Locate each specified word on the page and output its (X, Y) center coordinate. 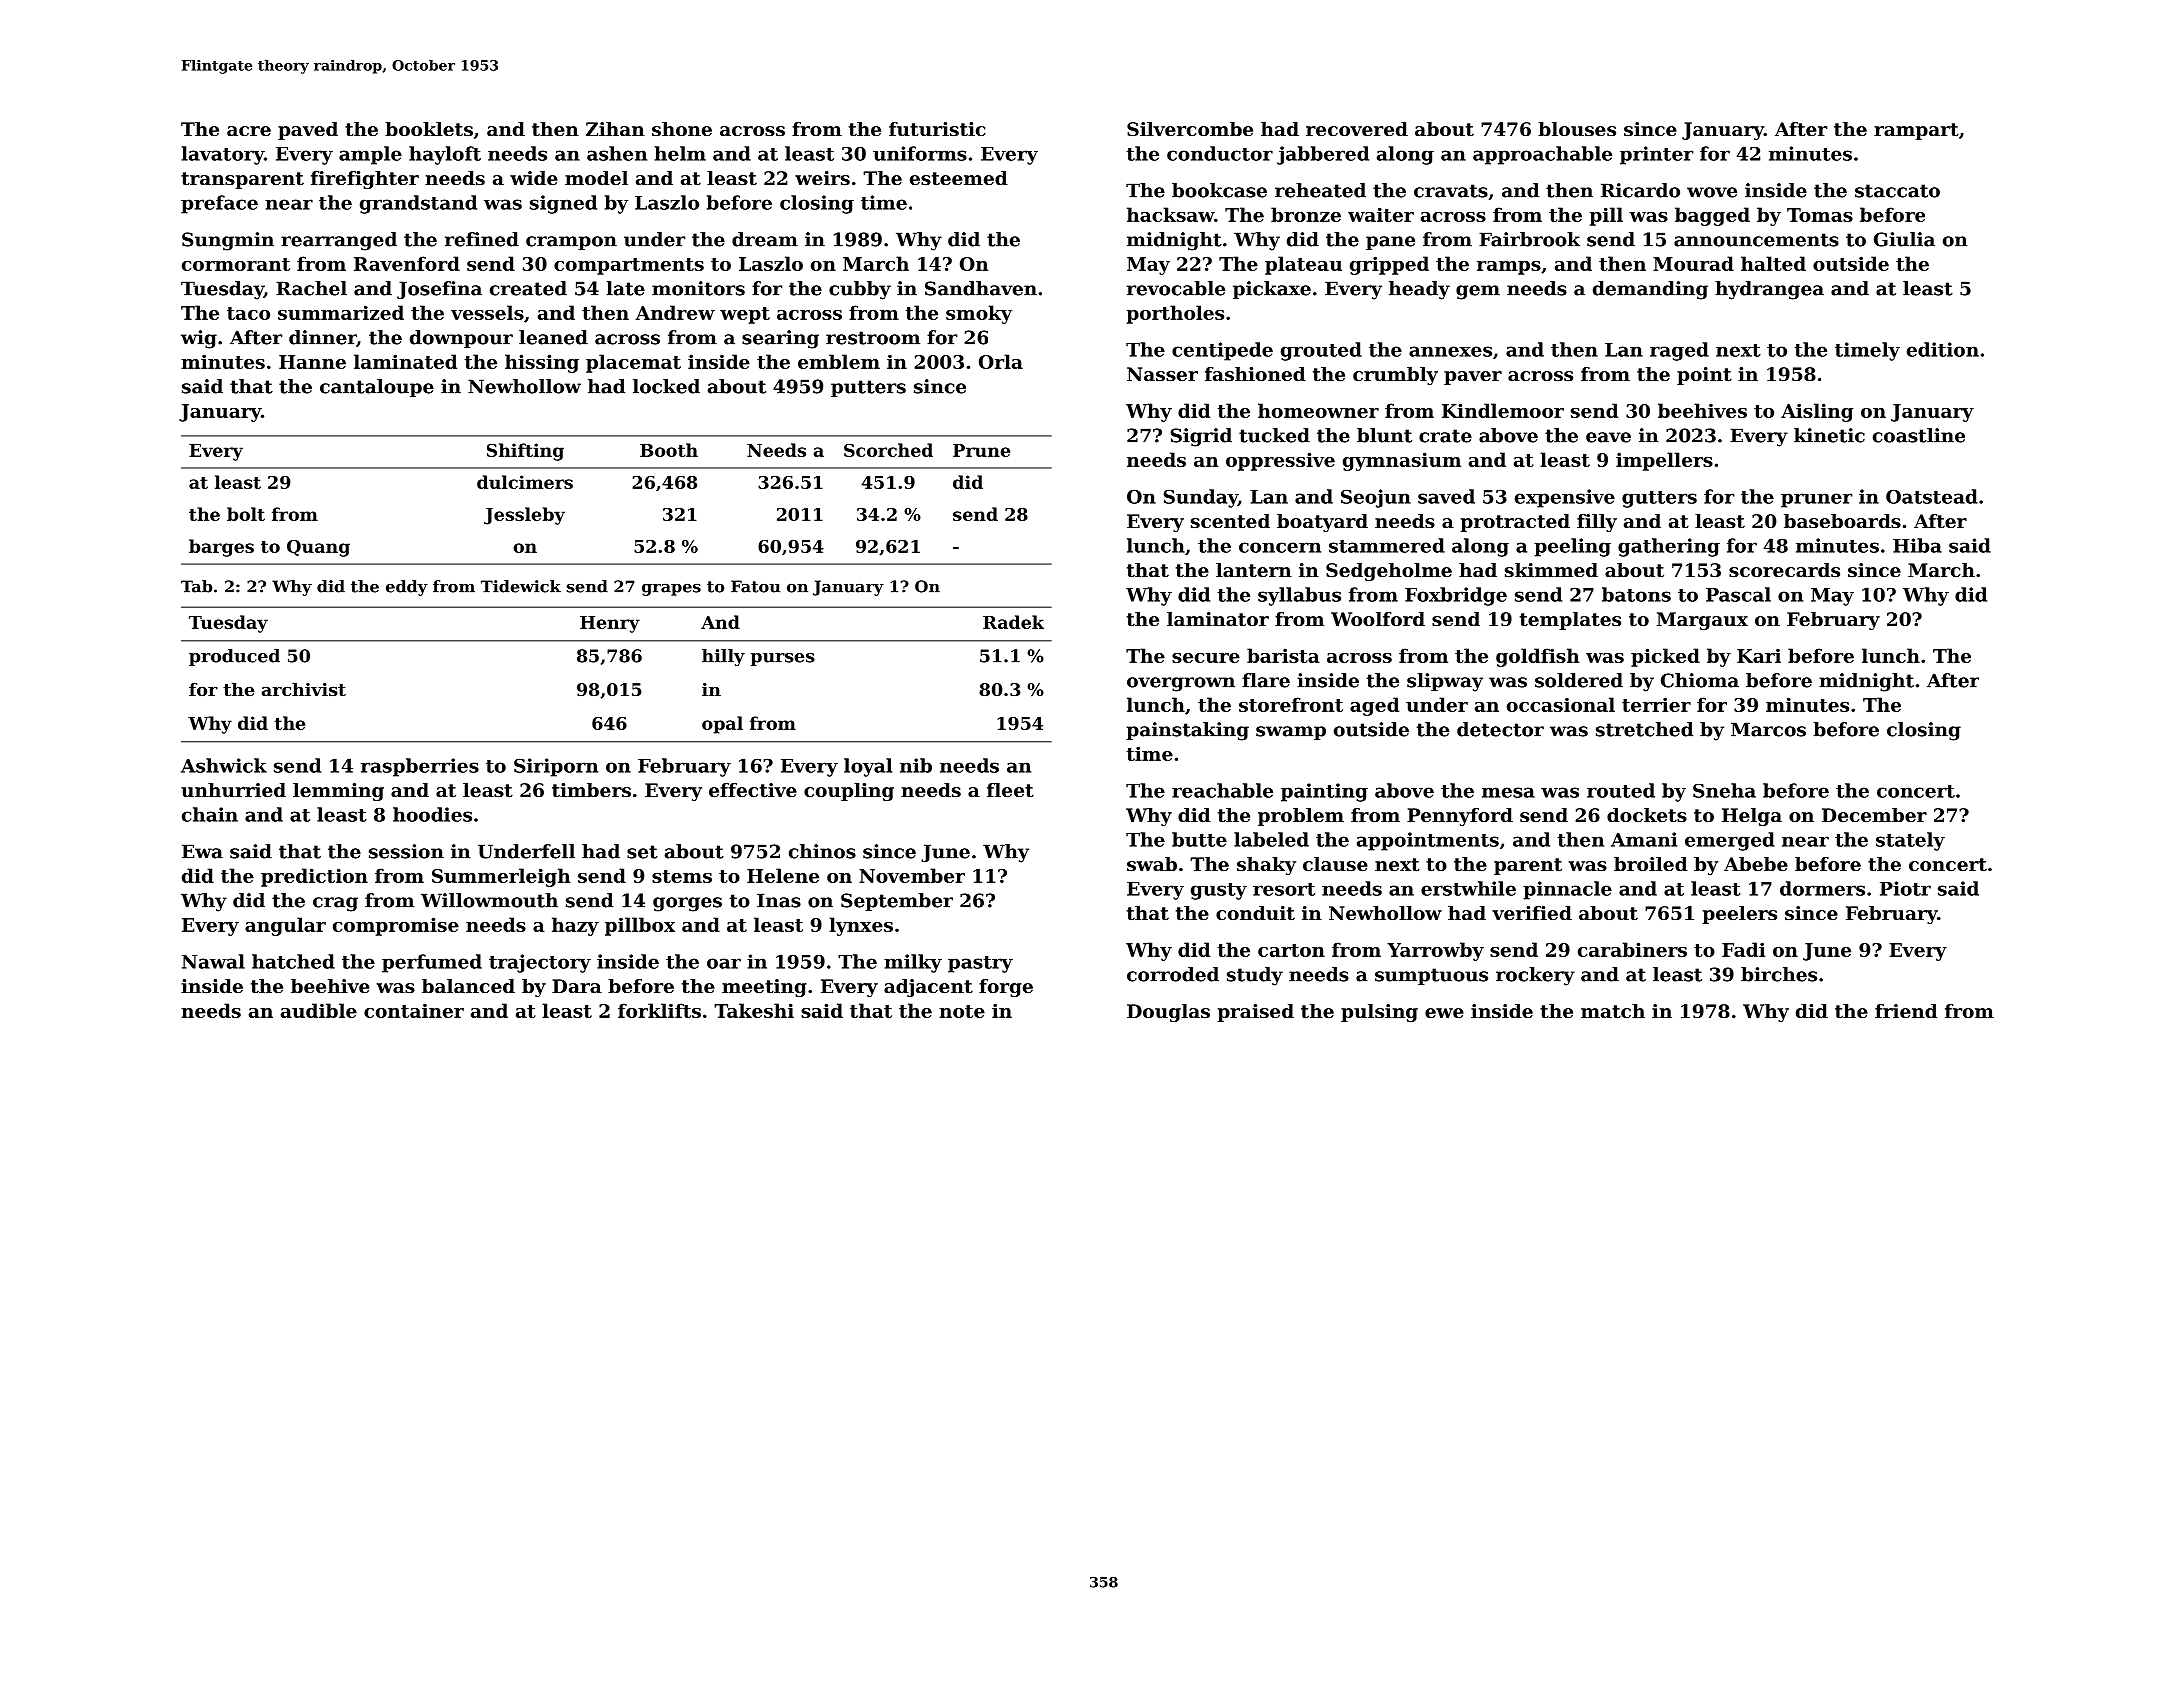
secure (1206, 658)
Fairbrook (1529, 239)
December (1874, 815)
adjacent (928, 988)
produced (234, 657)
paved (308, 131)
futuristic (937, 129)
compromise (396, 926)
